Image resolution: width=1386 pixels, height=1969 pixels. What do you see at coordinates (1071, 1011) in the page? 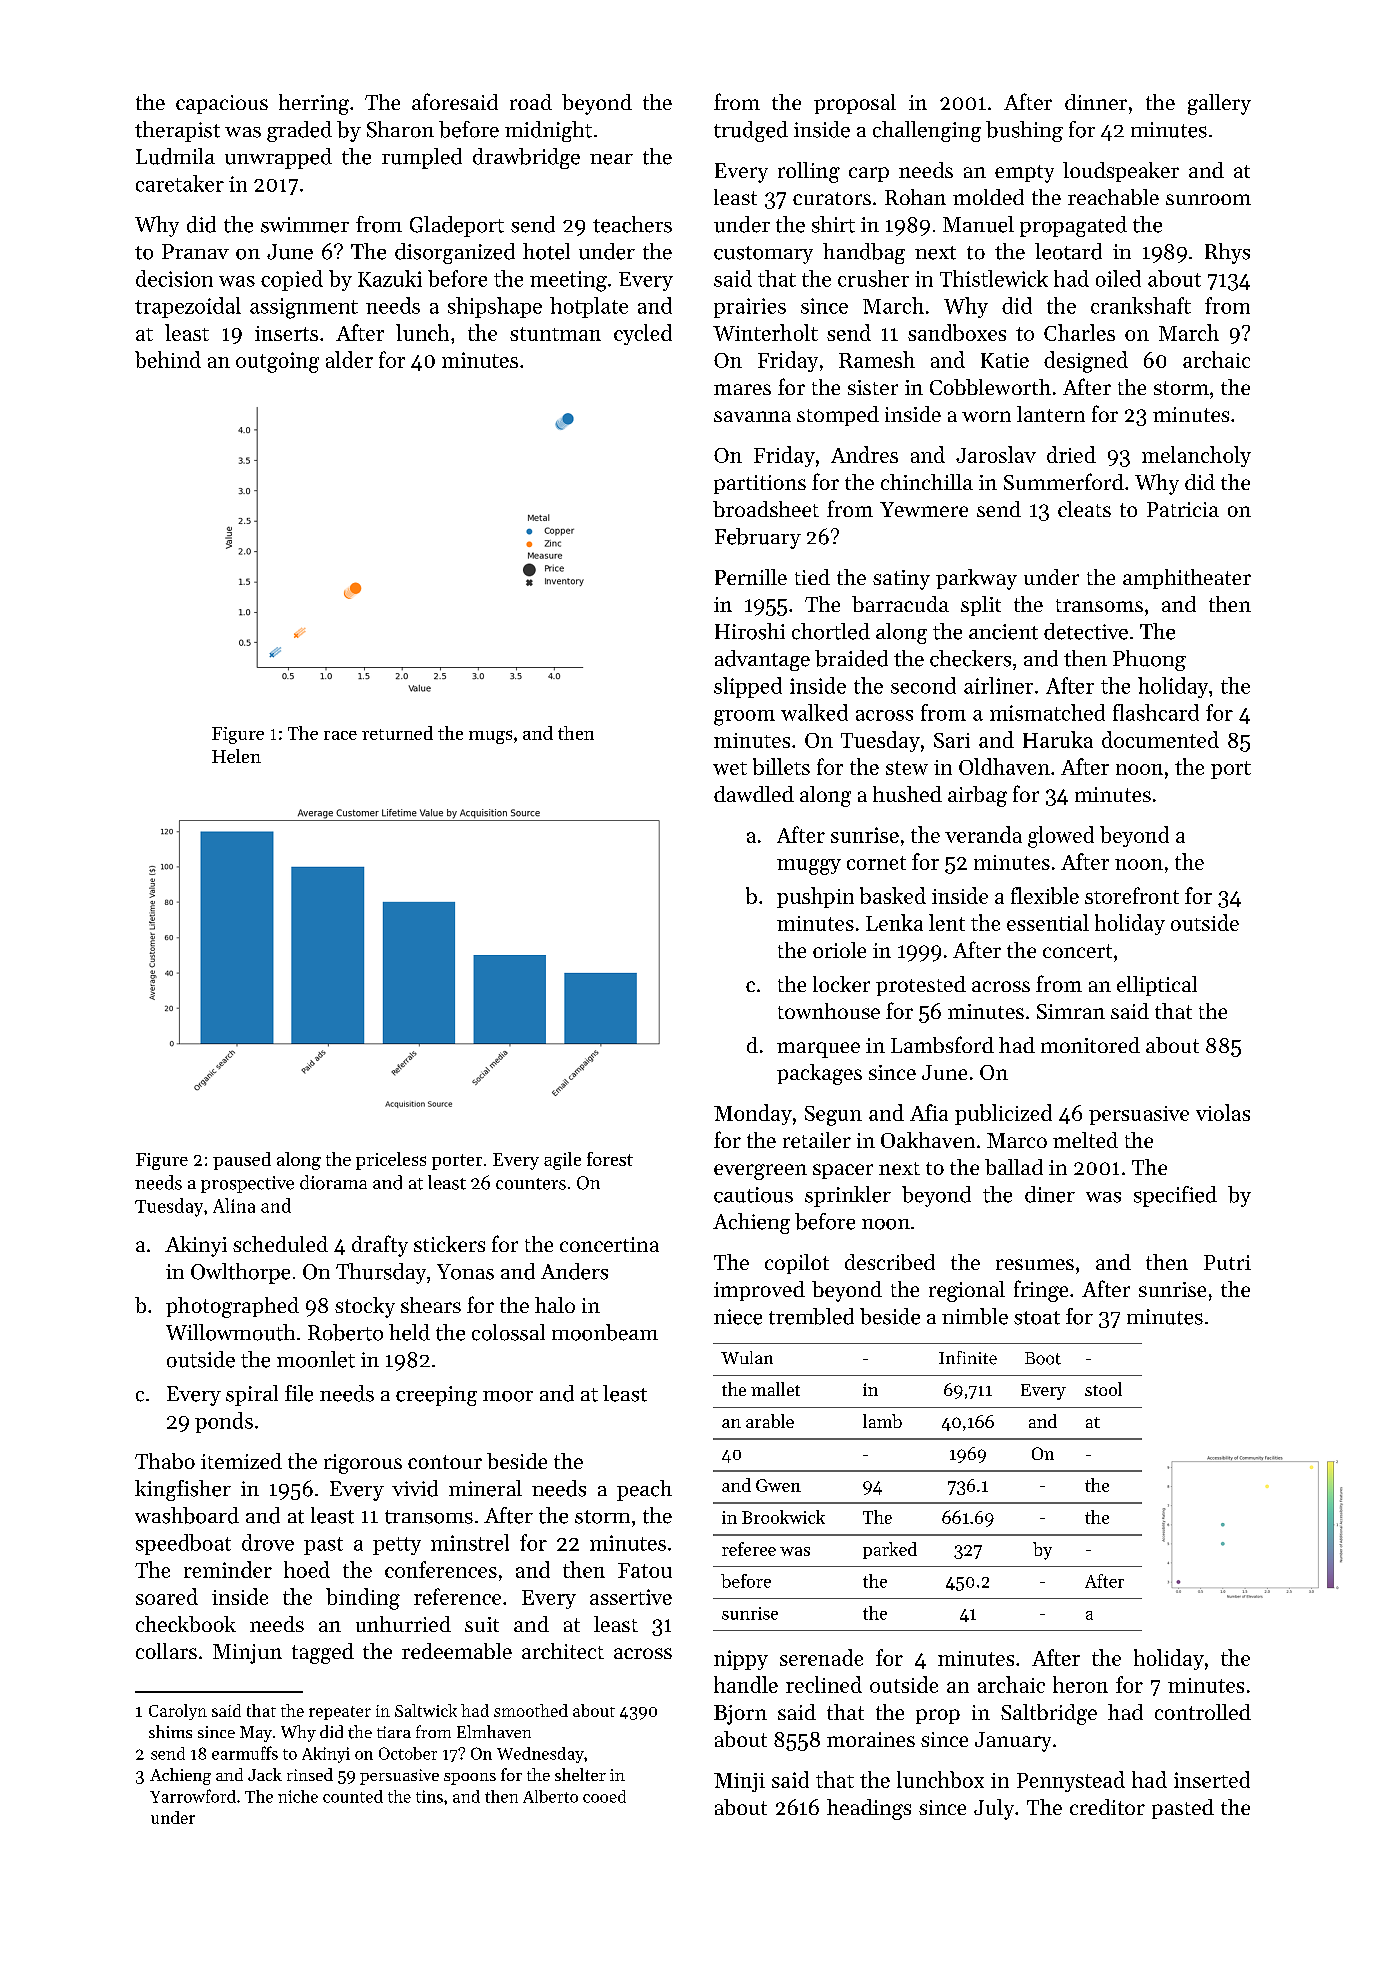
I see `Simran` at bounding box center [1071, 1011].
